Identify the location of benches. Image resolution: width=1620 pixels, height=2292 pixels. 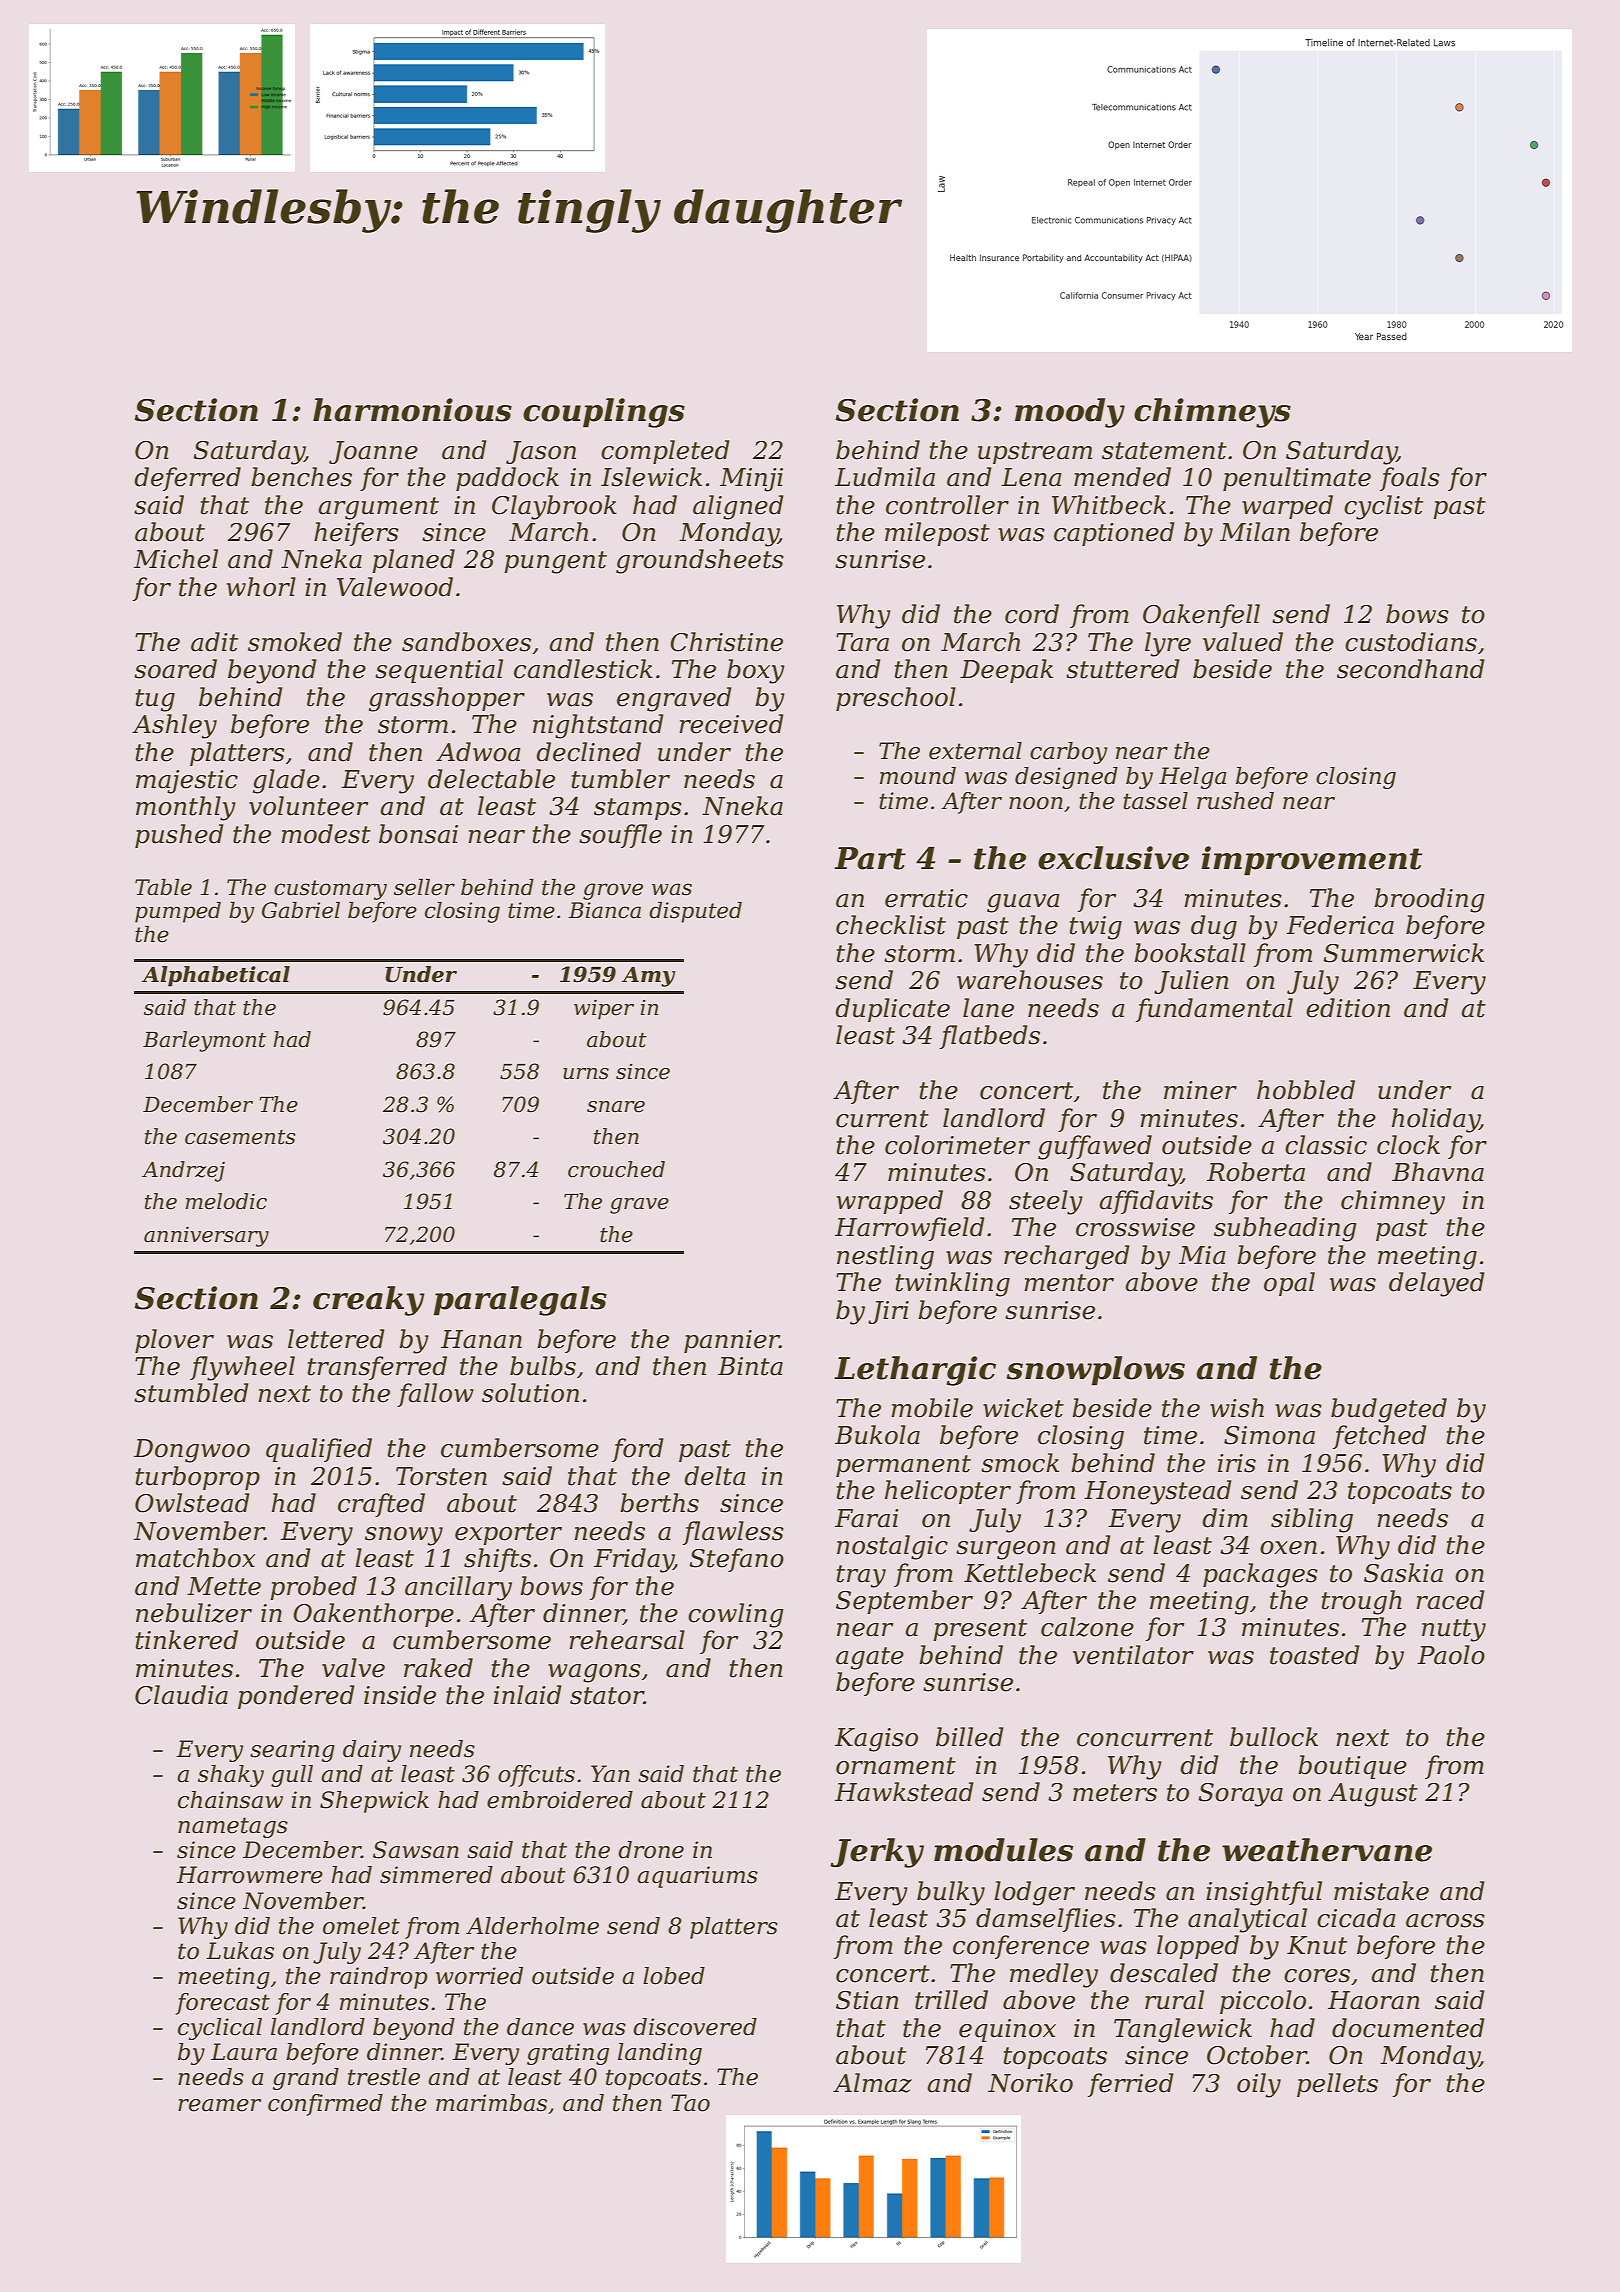
(301, 477).
